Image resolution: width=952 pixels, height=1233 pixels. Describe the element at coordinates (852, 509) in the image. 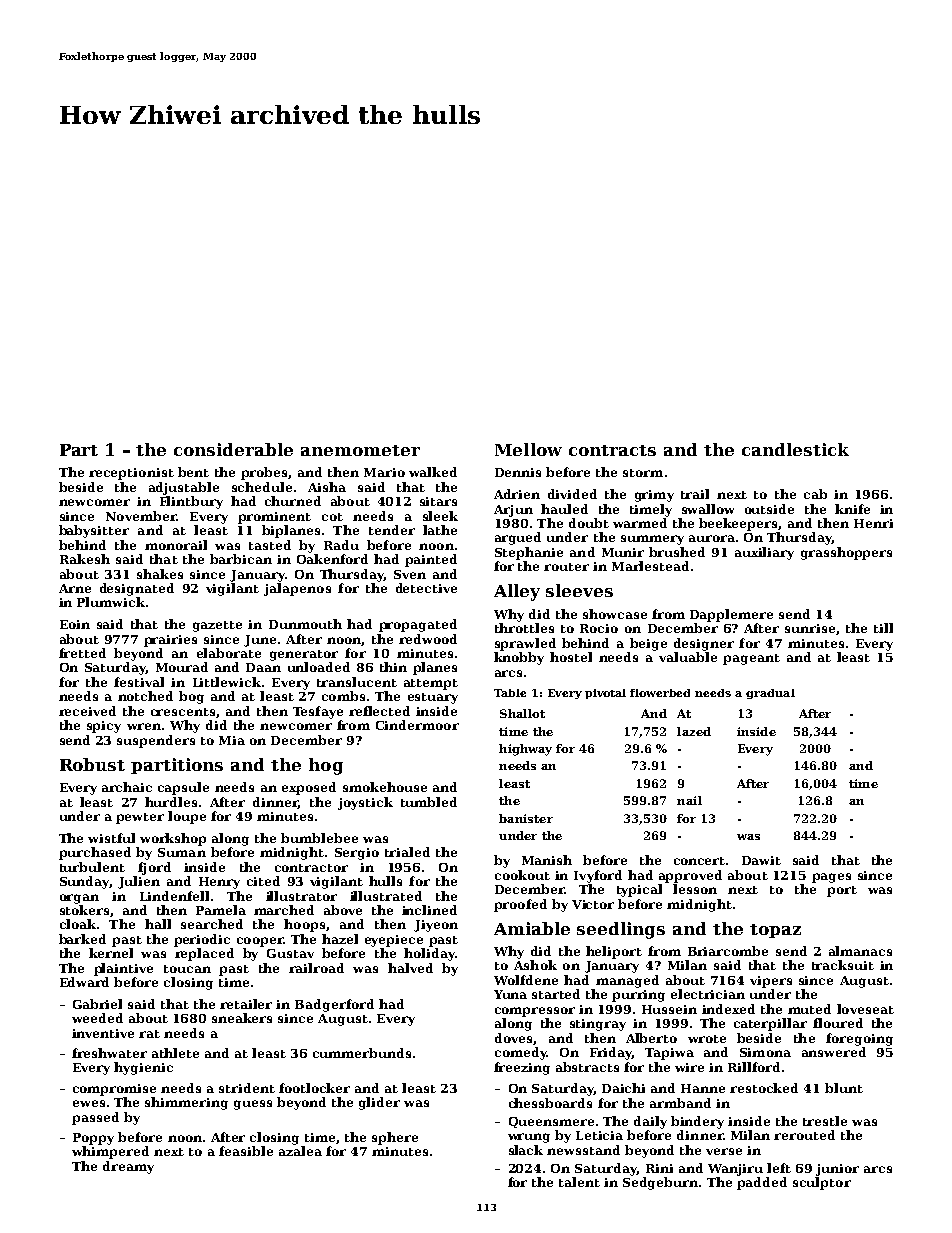

I see `knife` at that location.
